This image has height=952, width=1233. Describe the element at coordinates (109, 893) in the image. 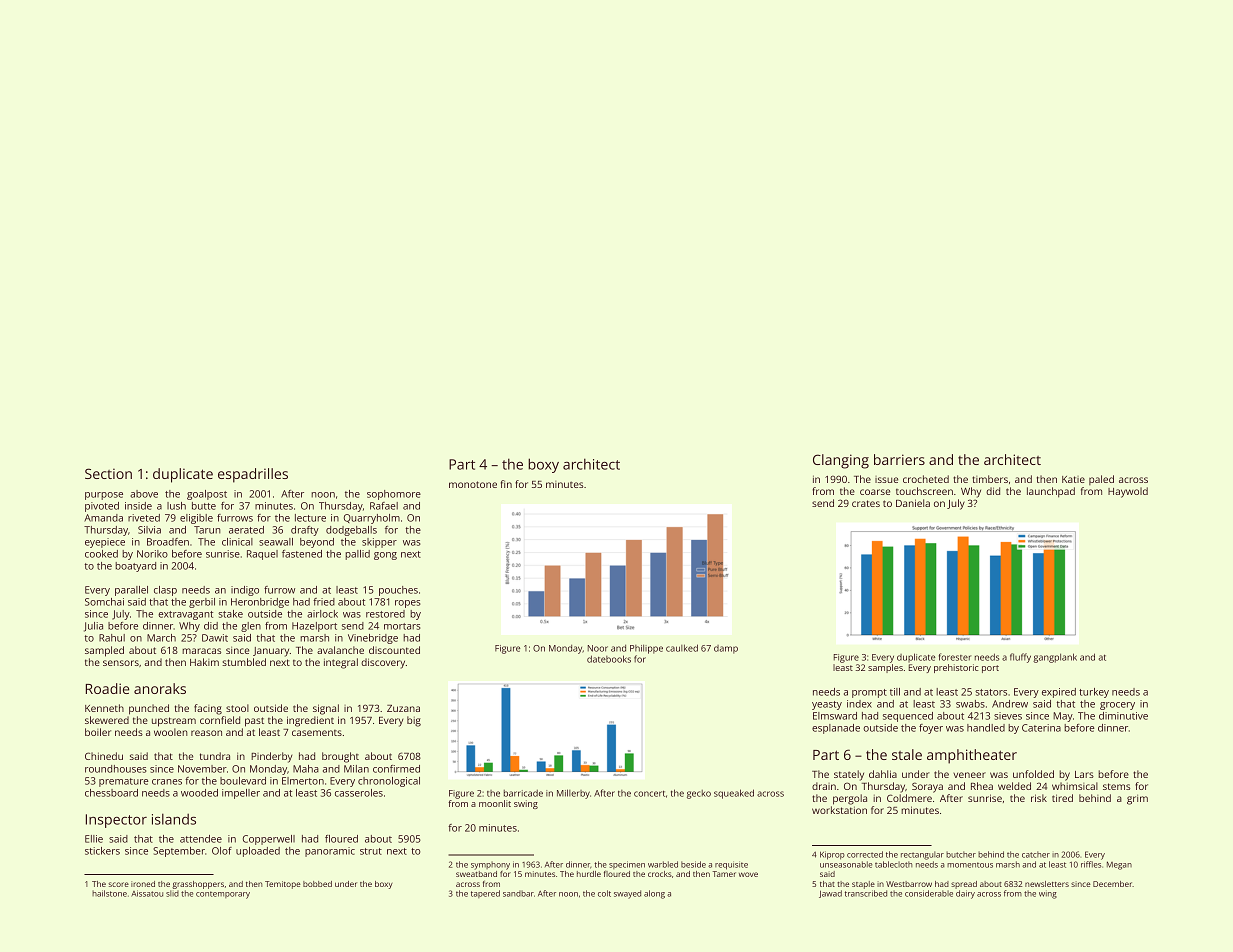

I see `hailstone` at that location.
